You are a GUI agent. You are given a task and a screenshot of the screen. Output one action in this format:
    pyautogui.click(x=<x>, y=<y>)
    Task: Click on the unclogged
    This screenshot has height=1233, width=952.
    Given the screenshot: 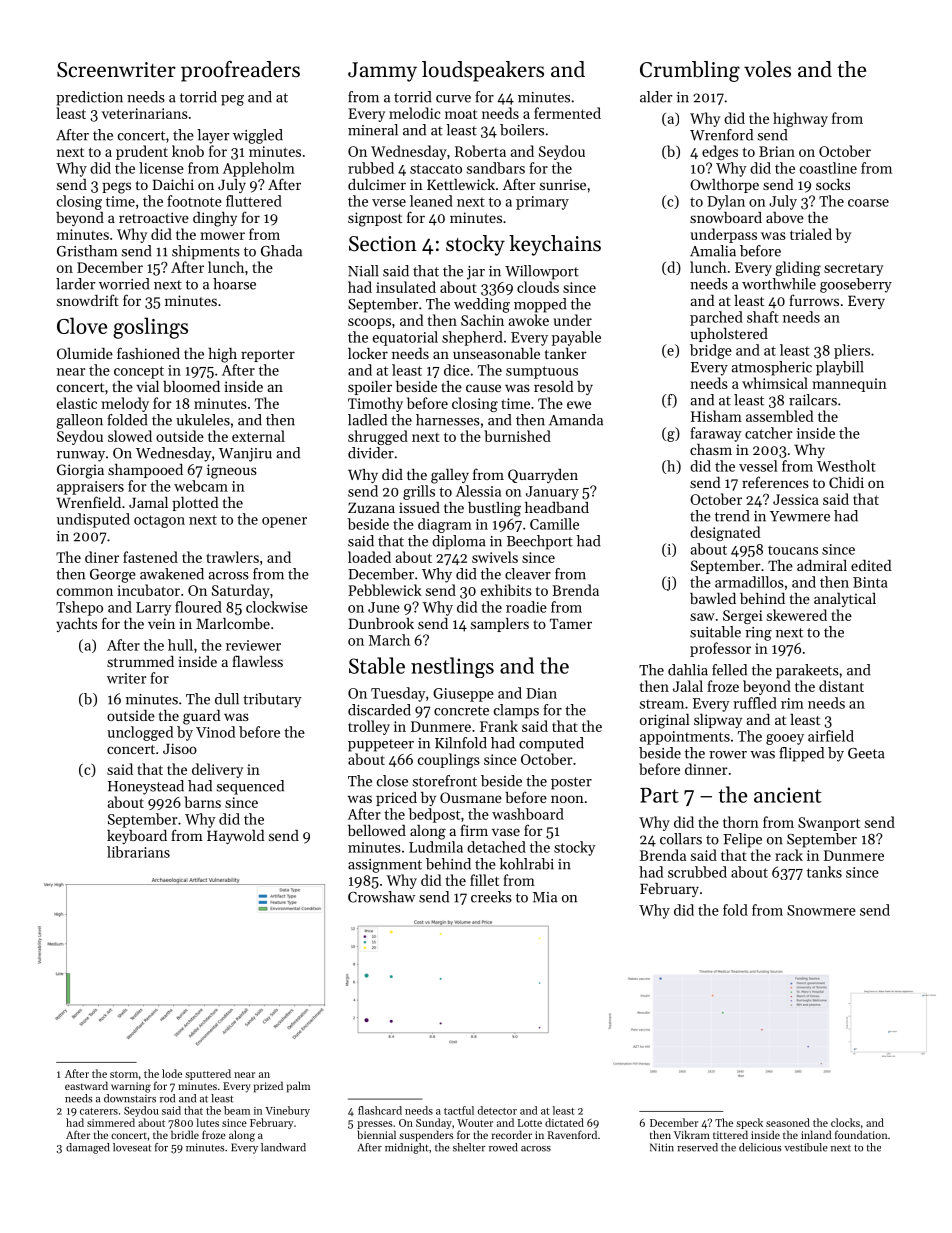 What is the action you would take?
    pyautogui.click(x=140, y=733)
